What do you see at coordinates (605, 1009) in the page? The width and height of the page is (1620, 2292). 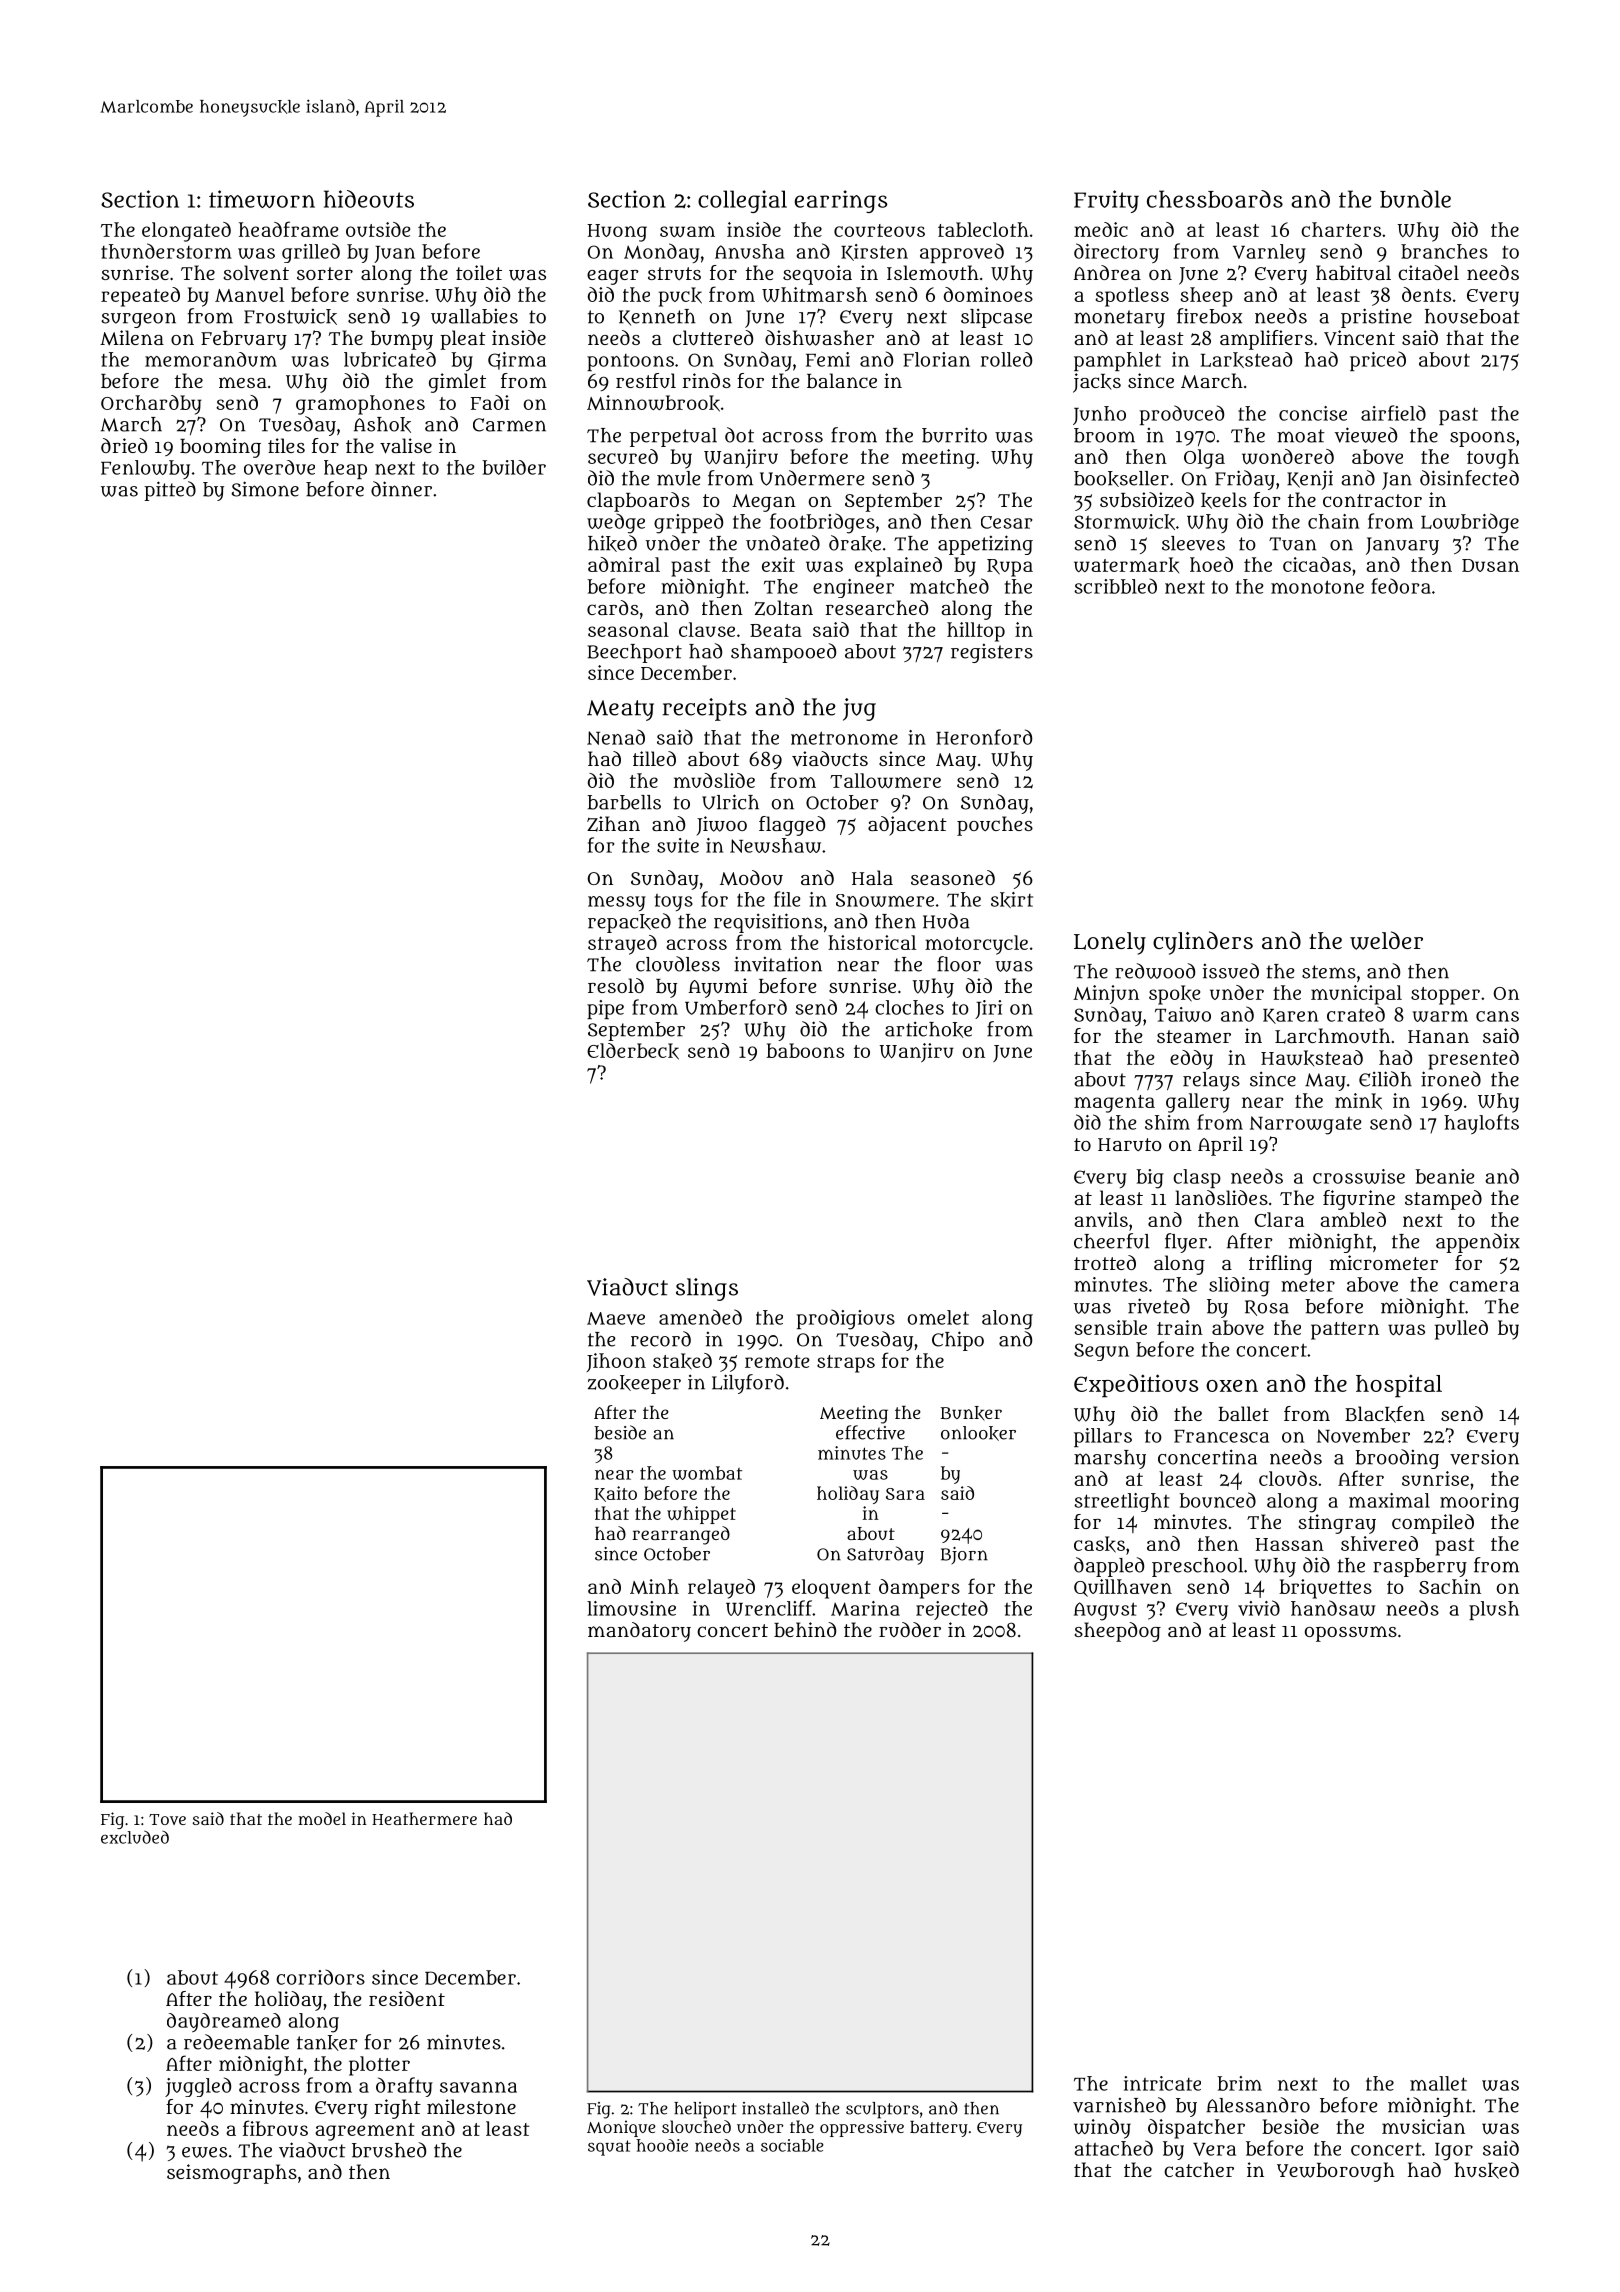 I see `pipe` at bounding box center [605, 1009].
